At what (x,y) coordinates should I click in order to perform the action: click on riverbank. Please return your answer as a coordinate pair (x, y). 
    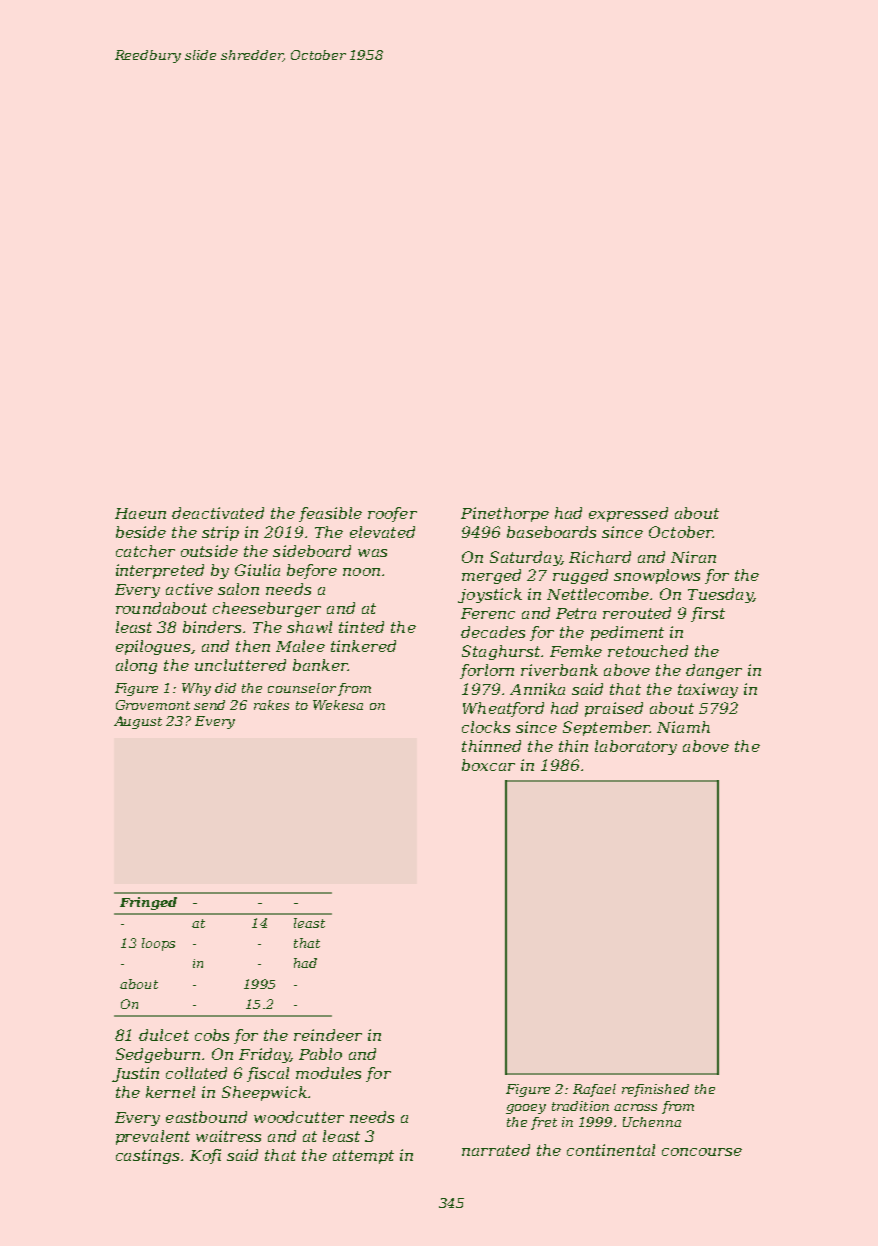
    Looking at the image, I should click on (559, 670).
